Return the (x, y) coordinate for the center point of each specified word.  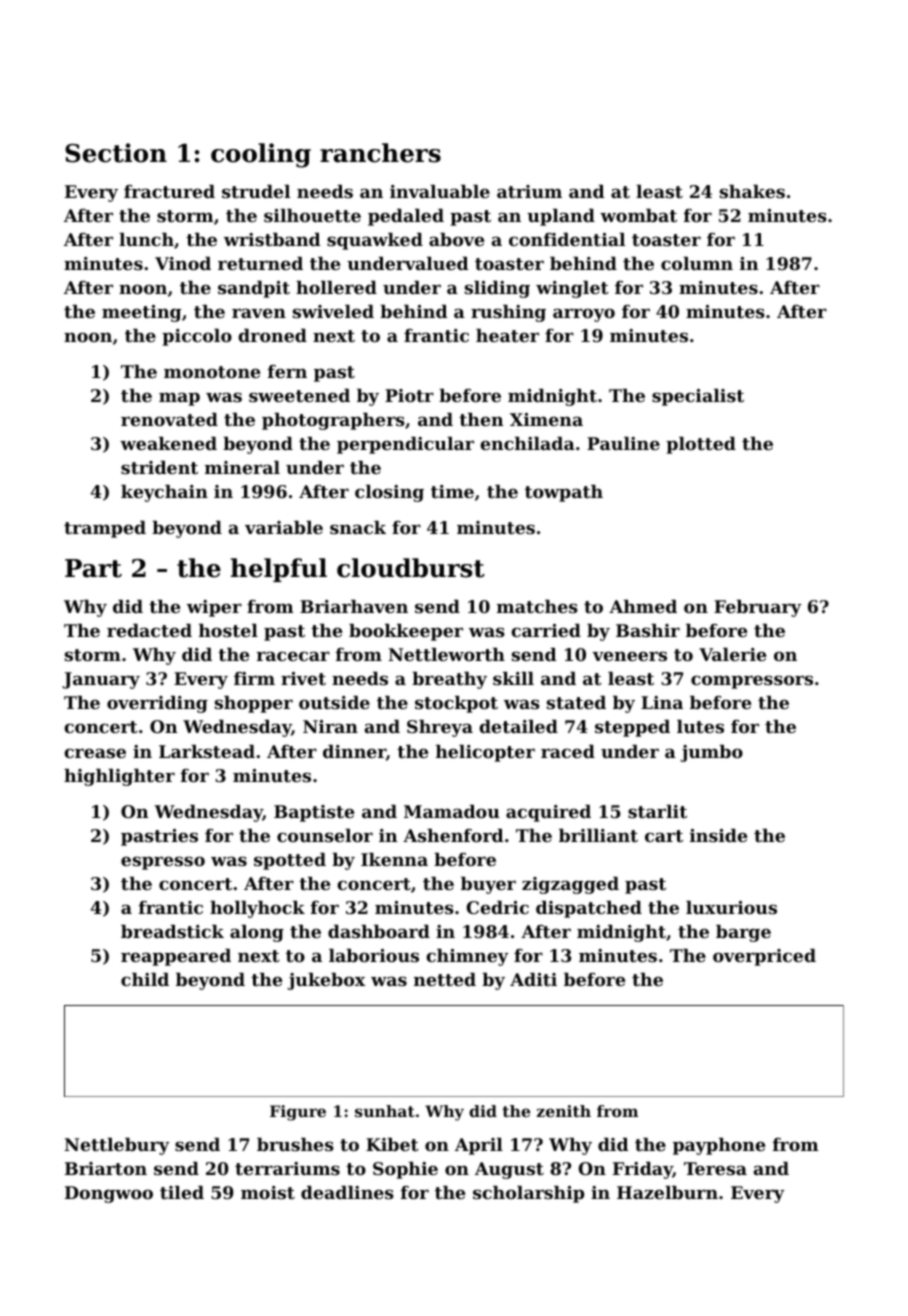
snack (358, 527)
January (101, 680)
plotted (701, 445)
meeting (142, 313)
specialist (698, 397)
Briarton (106, 1168)
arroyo (584, 315)
